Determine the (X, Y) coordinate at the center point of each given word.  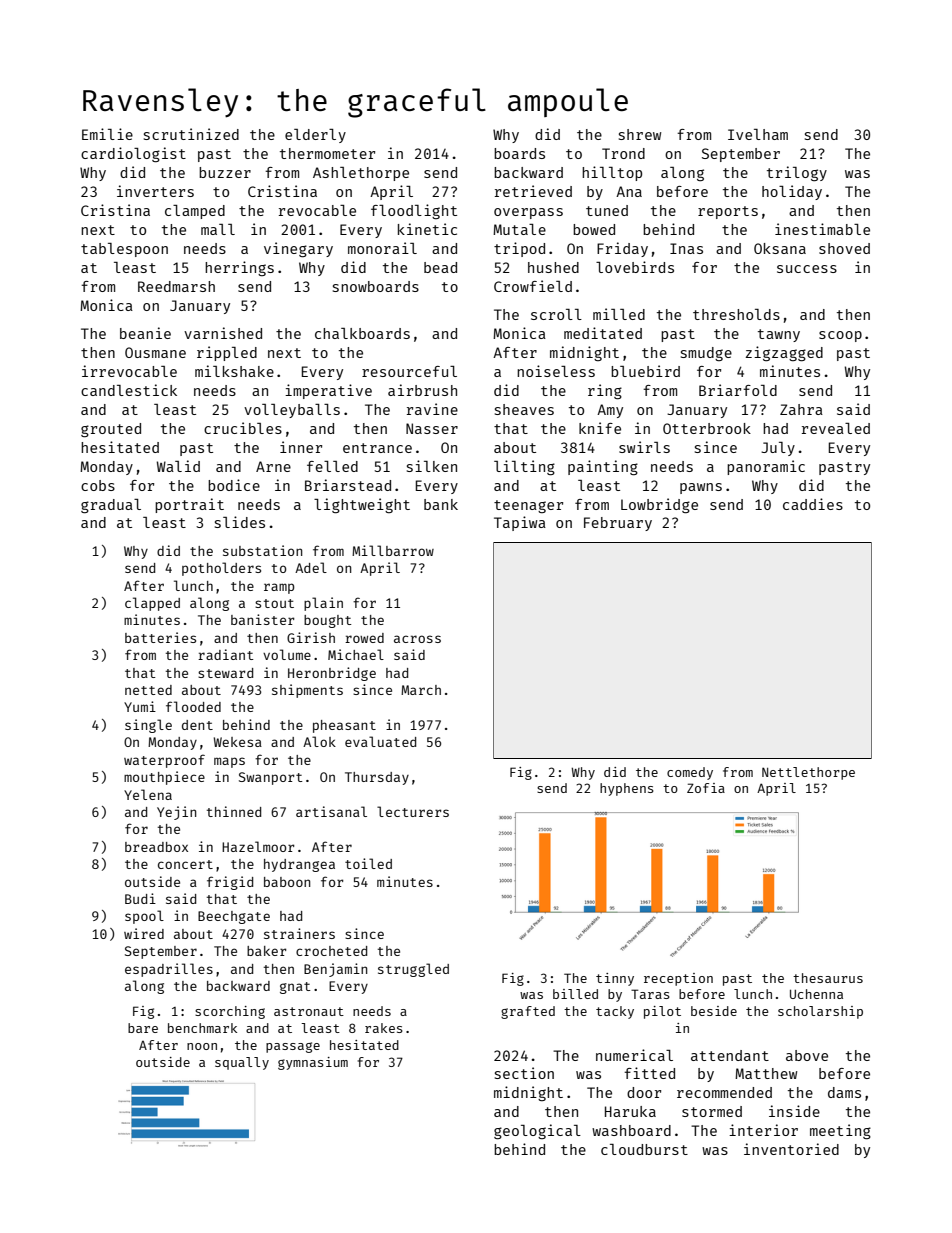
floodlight (414, 211)
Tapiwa (520, 523)
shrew (640, 134)
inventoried (791, 1149)
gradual (111, 506)
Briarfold (738, 390)
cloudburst (644, 1149)
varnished (223, 333)
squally (242, 1063)
